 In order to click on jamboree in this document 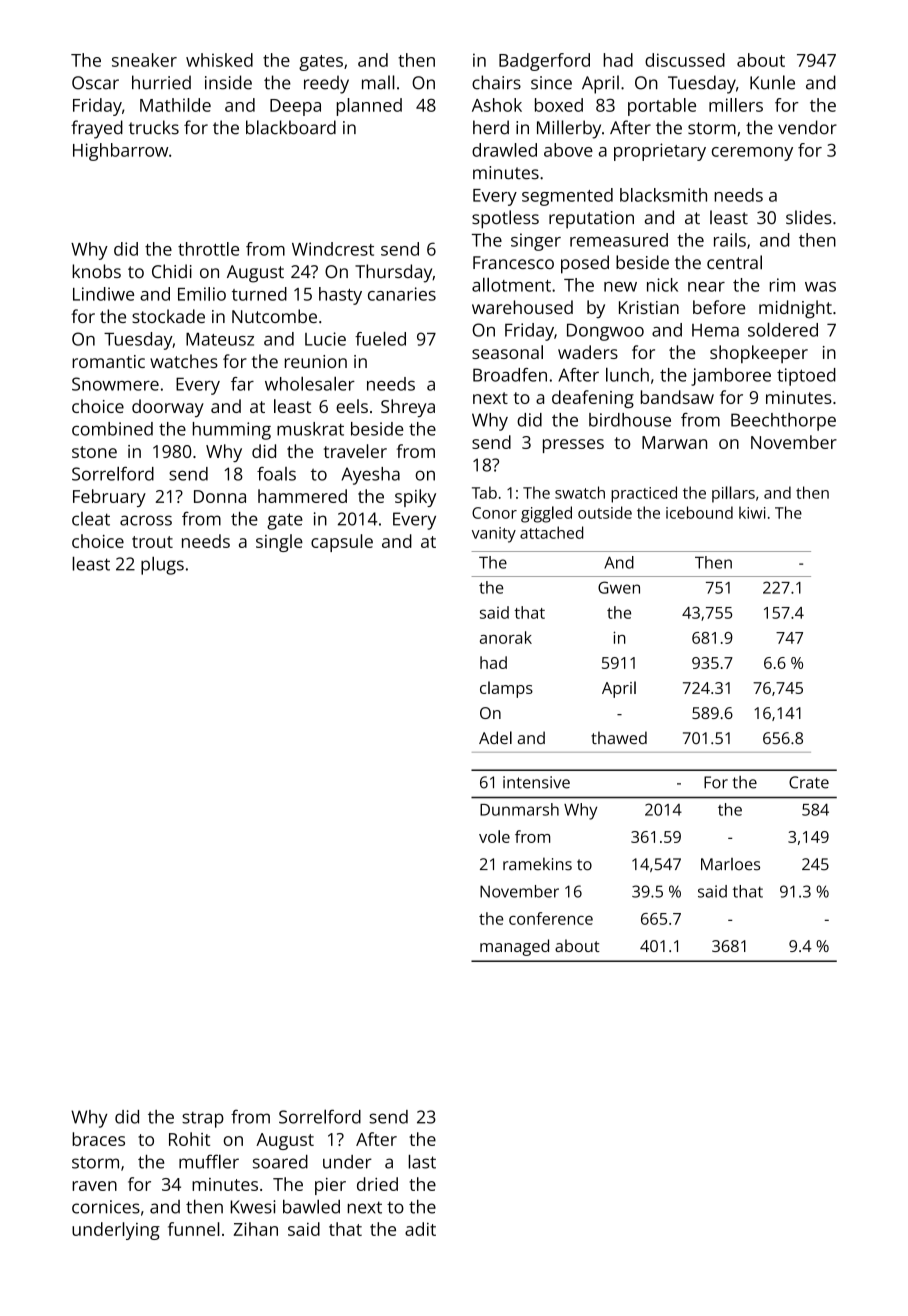, I will do `click(731, 377)`.
